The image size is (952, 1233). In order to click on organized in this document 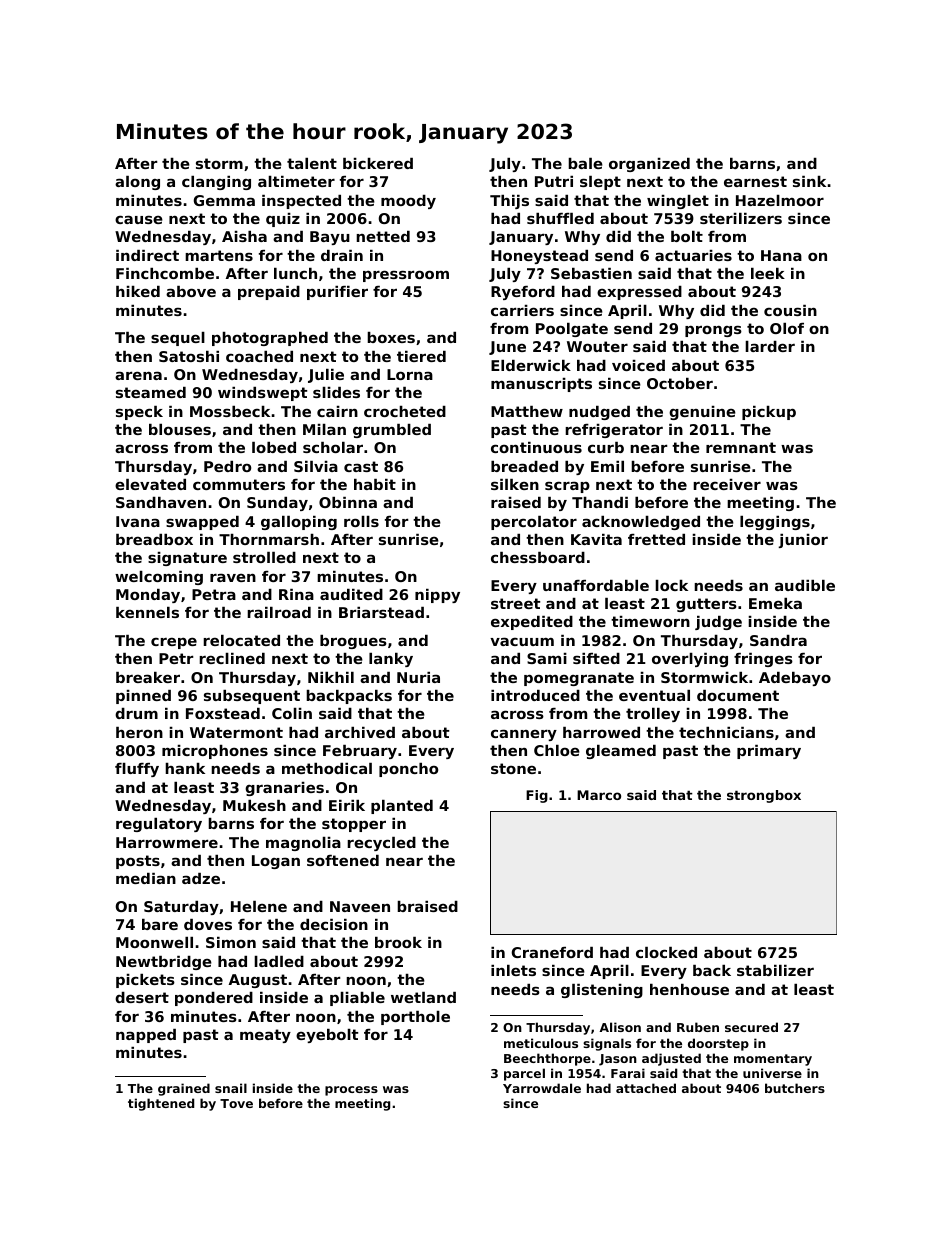, I will do `click(649, 165)`.
